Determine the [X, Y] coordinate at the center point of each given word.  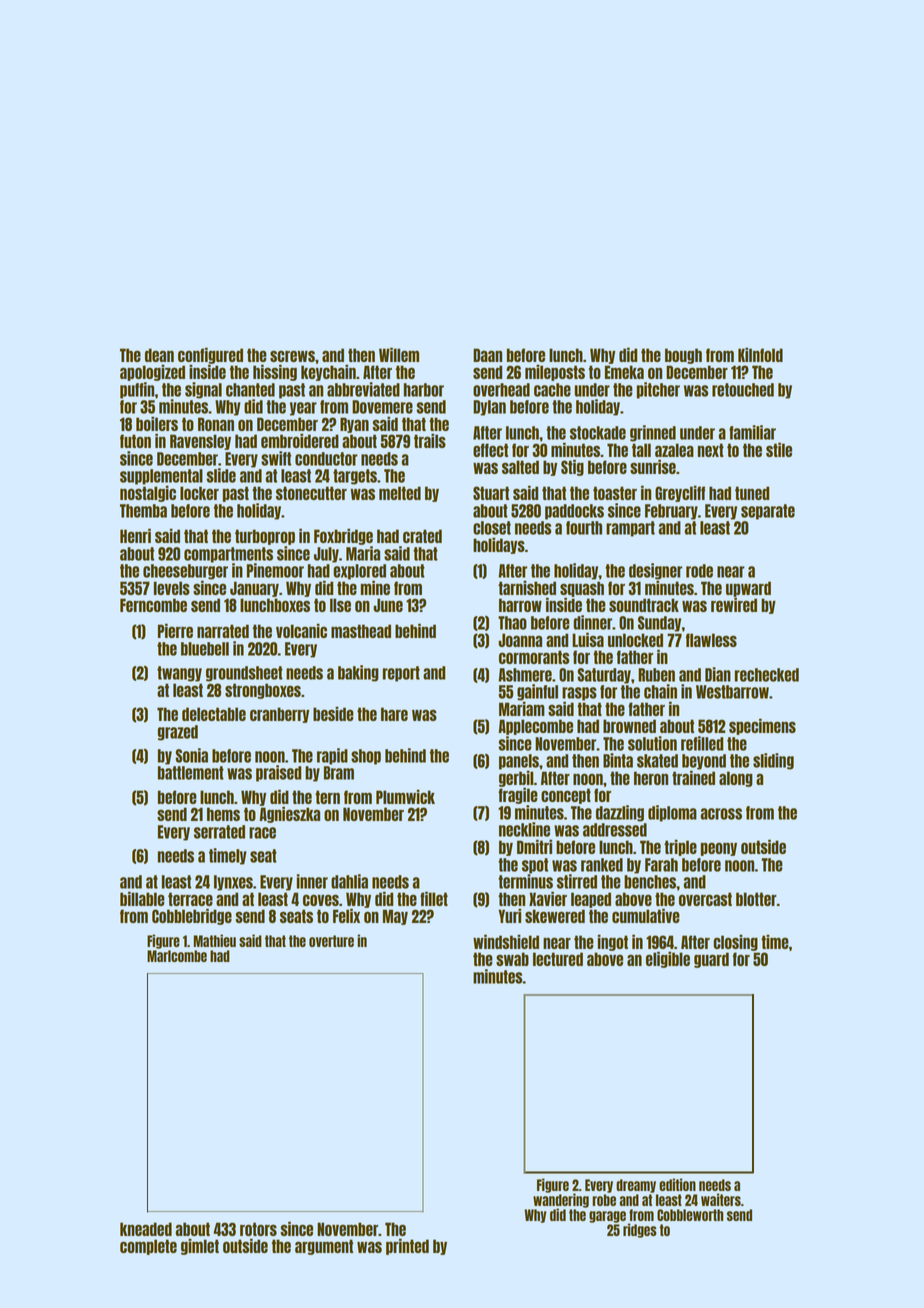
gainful [537, 692]
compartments [228, 555]
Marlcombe [177, 956]
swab [512, 959]
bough [683, 356]
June [388, 605]
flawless [711, 640]
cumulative [646, 915]
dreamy [636, 1186]
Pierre [175, 630]
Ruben [656, 675]
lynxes [233, 883]
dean [159, 355]
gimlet [200, 1246]
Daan [487, 355]
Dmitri [534, 846]
